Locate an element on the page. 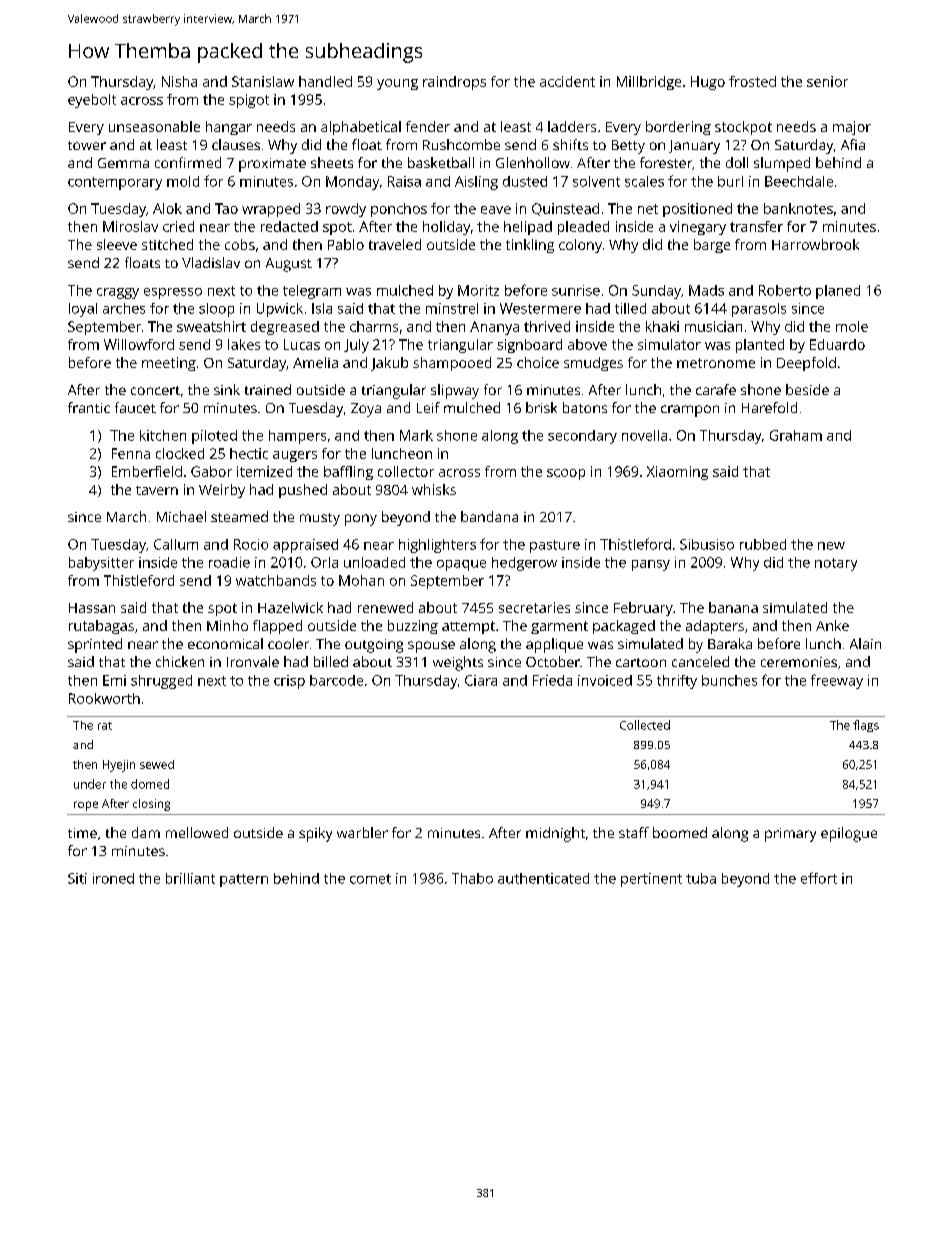 This page has width=952, height=1233. Harrowbrook is located at coordinates (815, 244).
